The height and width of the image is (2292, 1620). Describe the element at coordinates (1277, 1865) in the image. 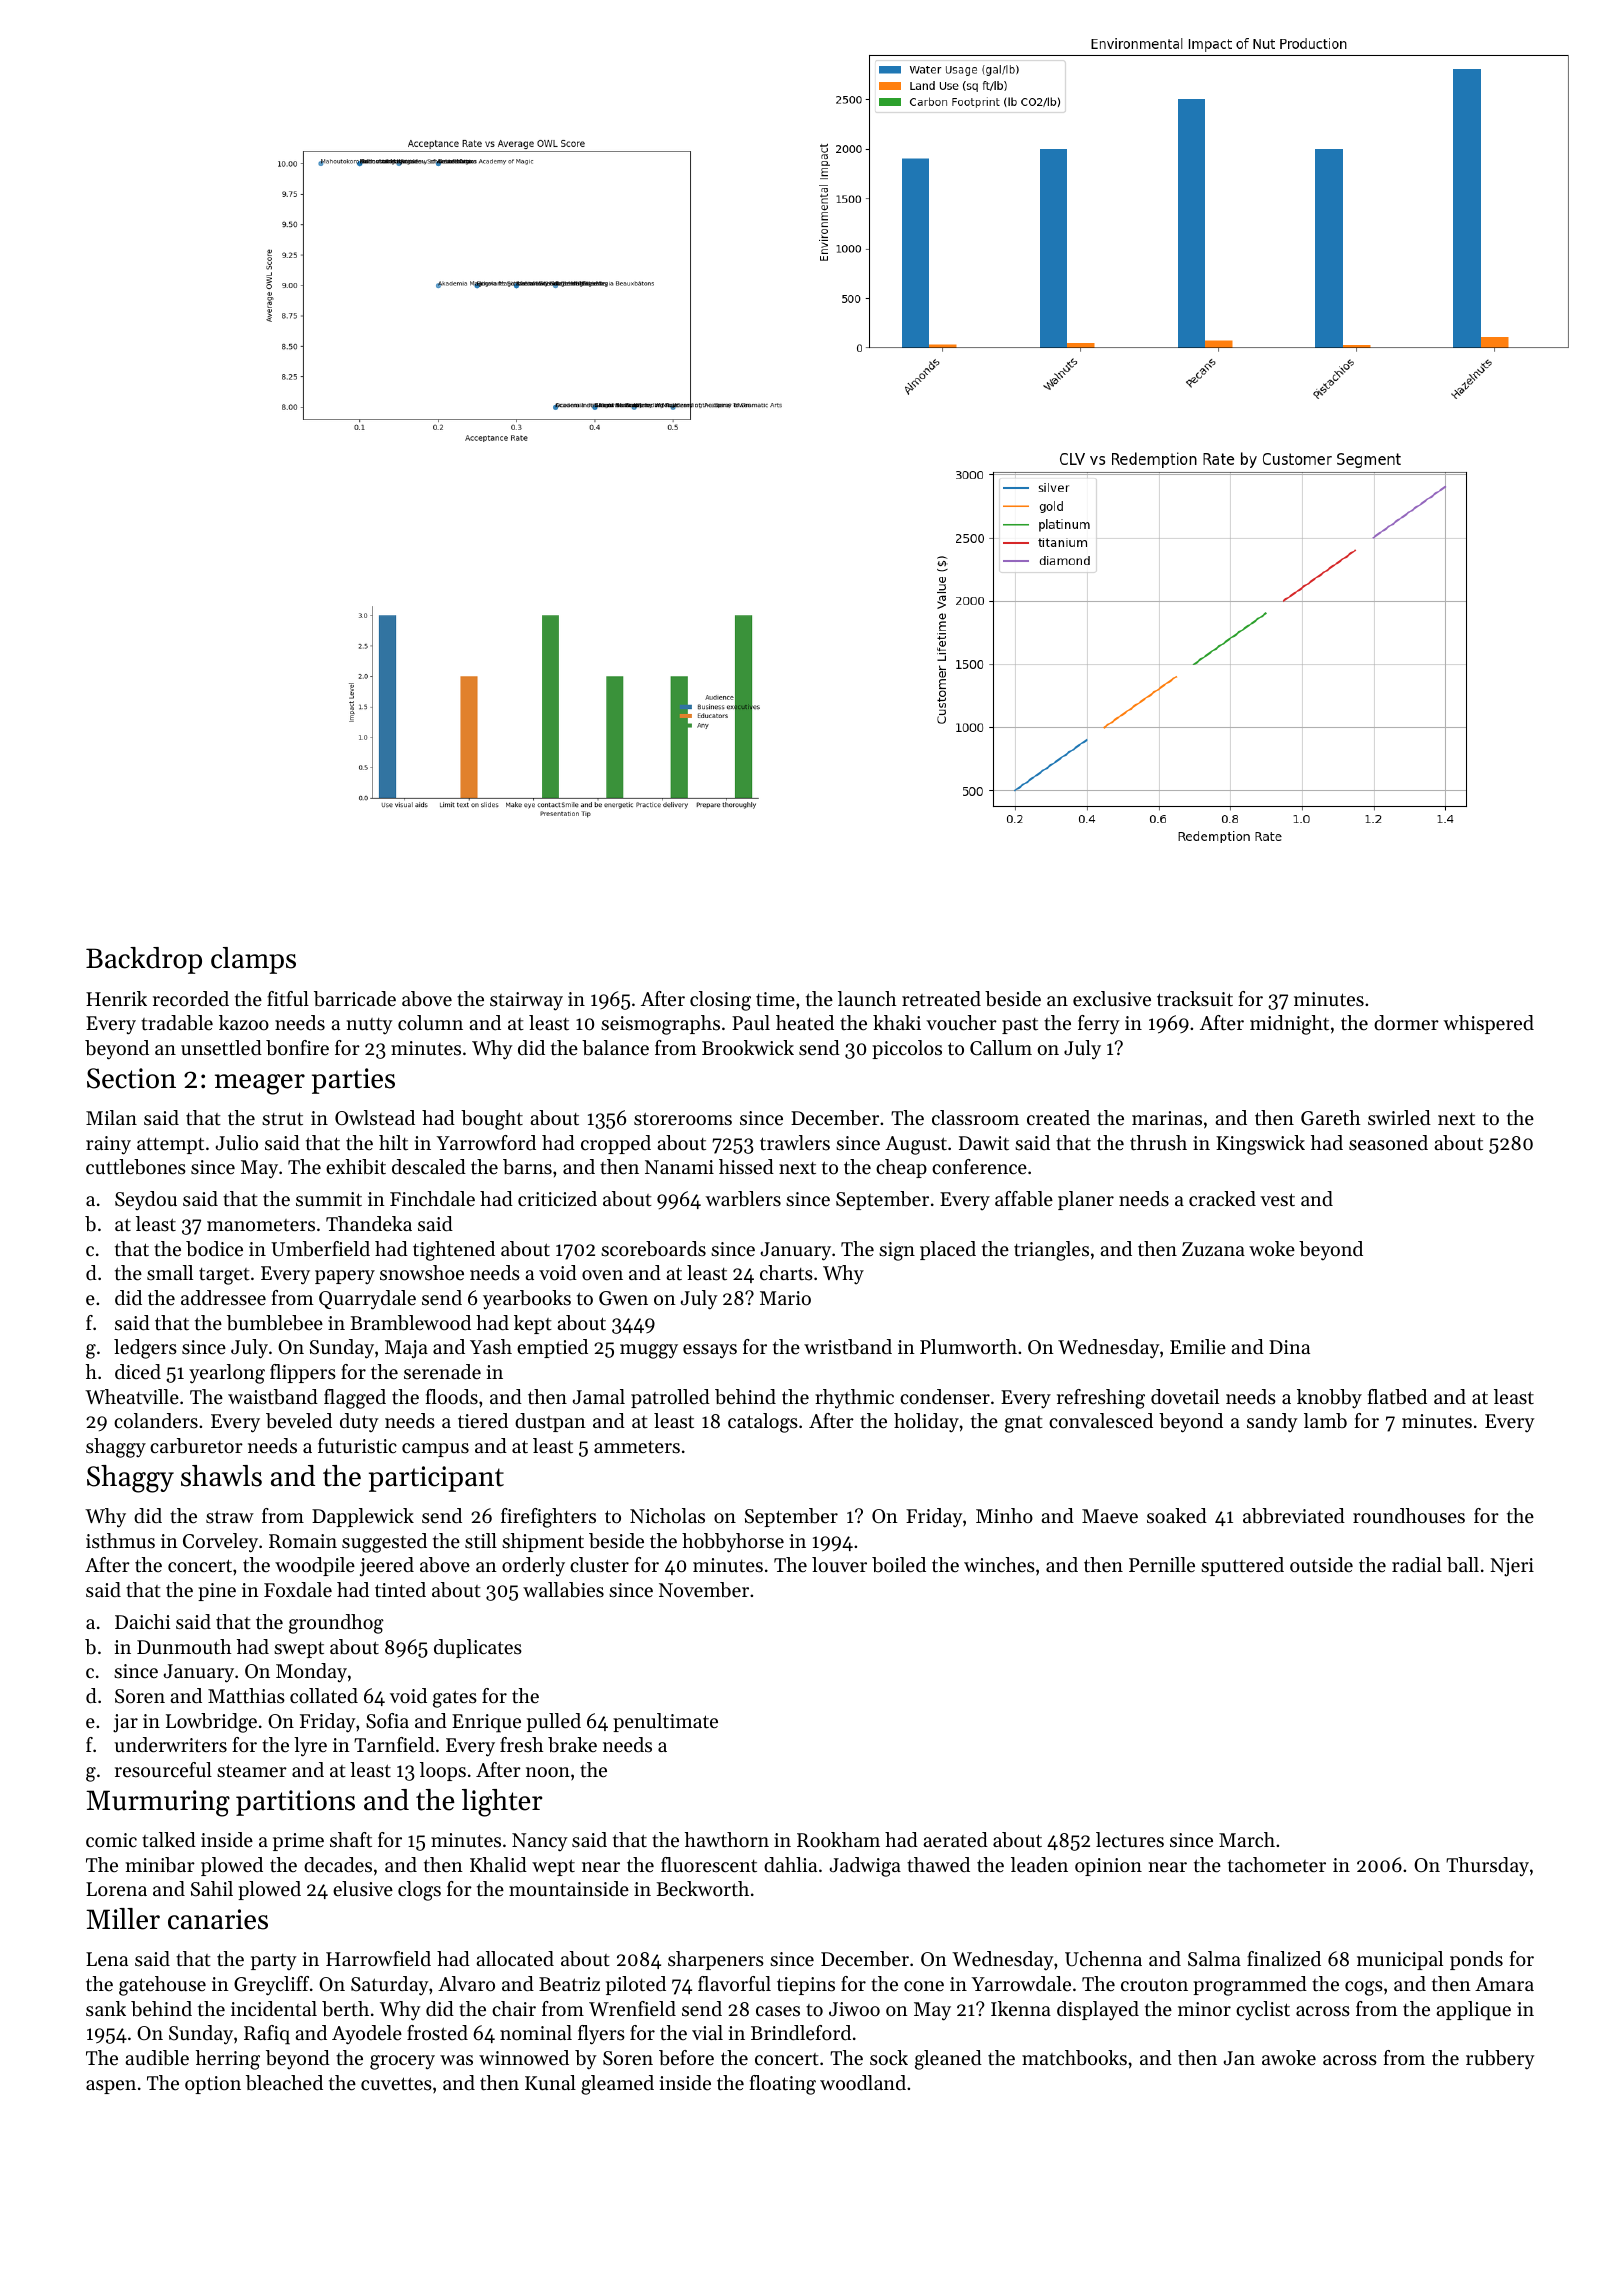

I see `tachometer` at that location.
